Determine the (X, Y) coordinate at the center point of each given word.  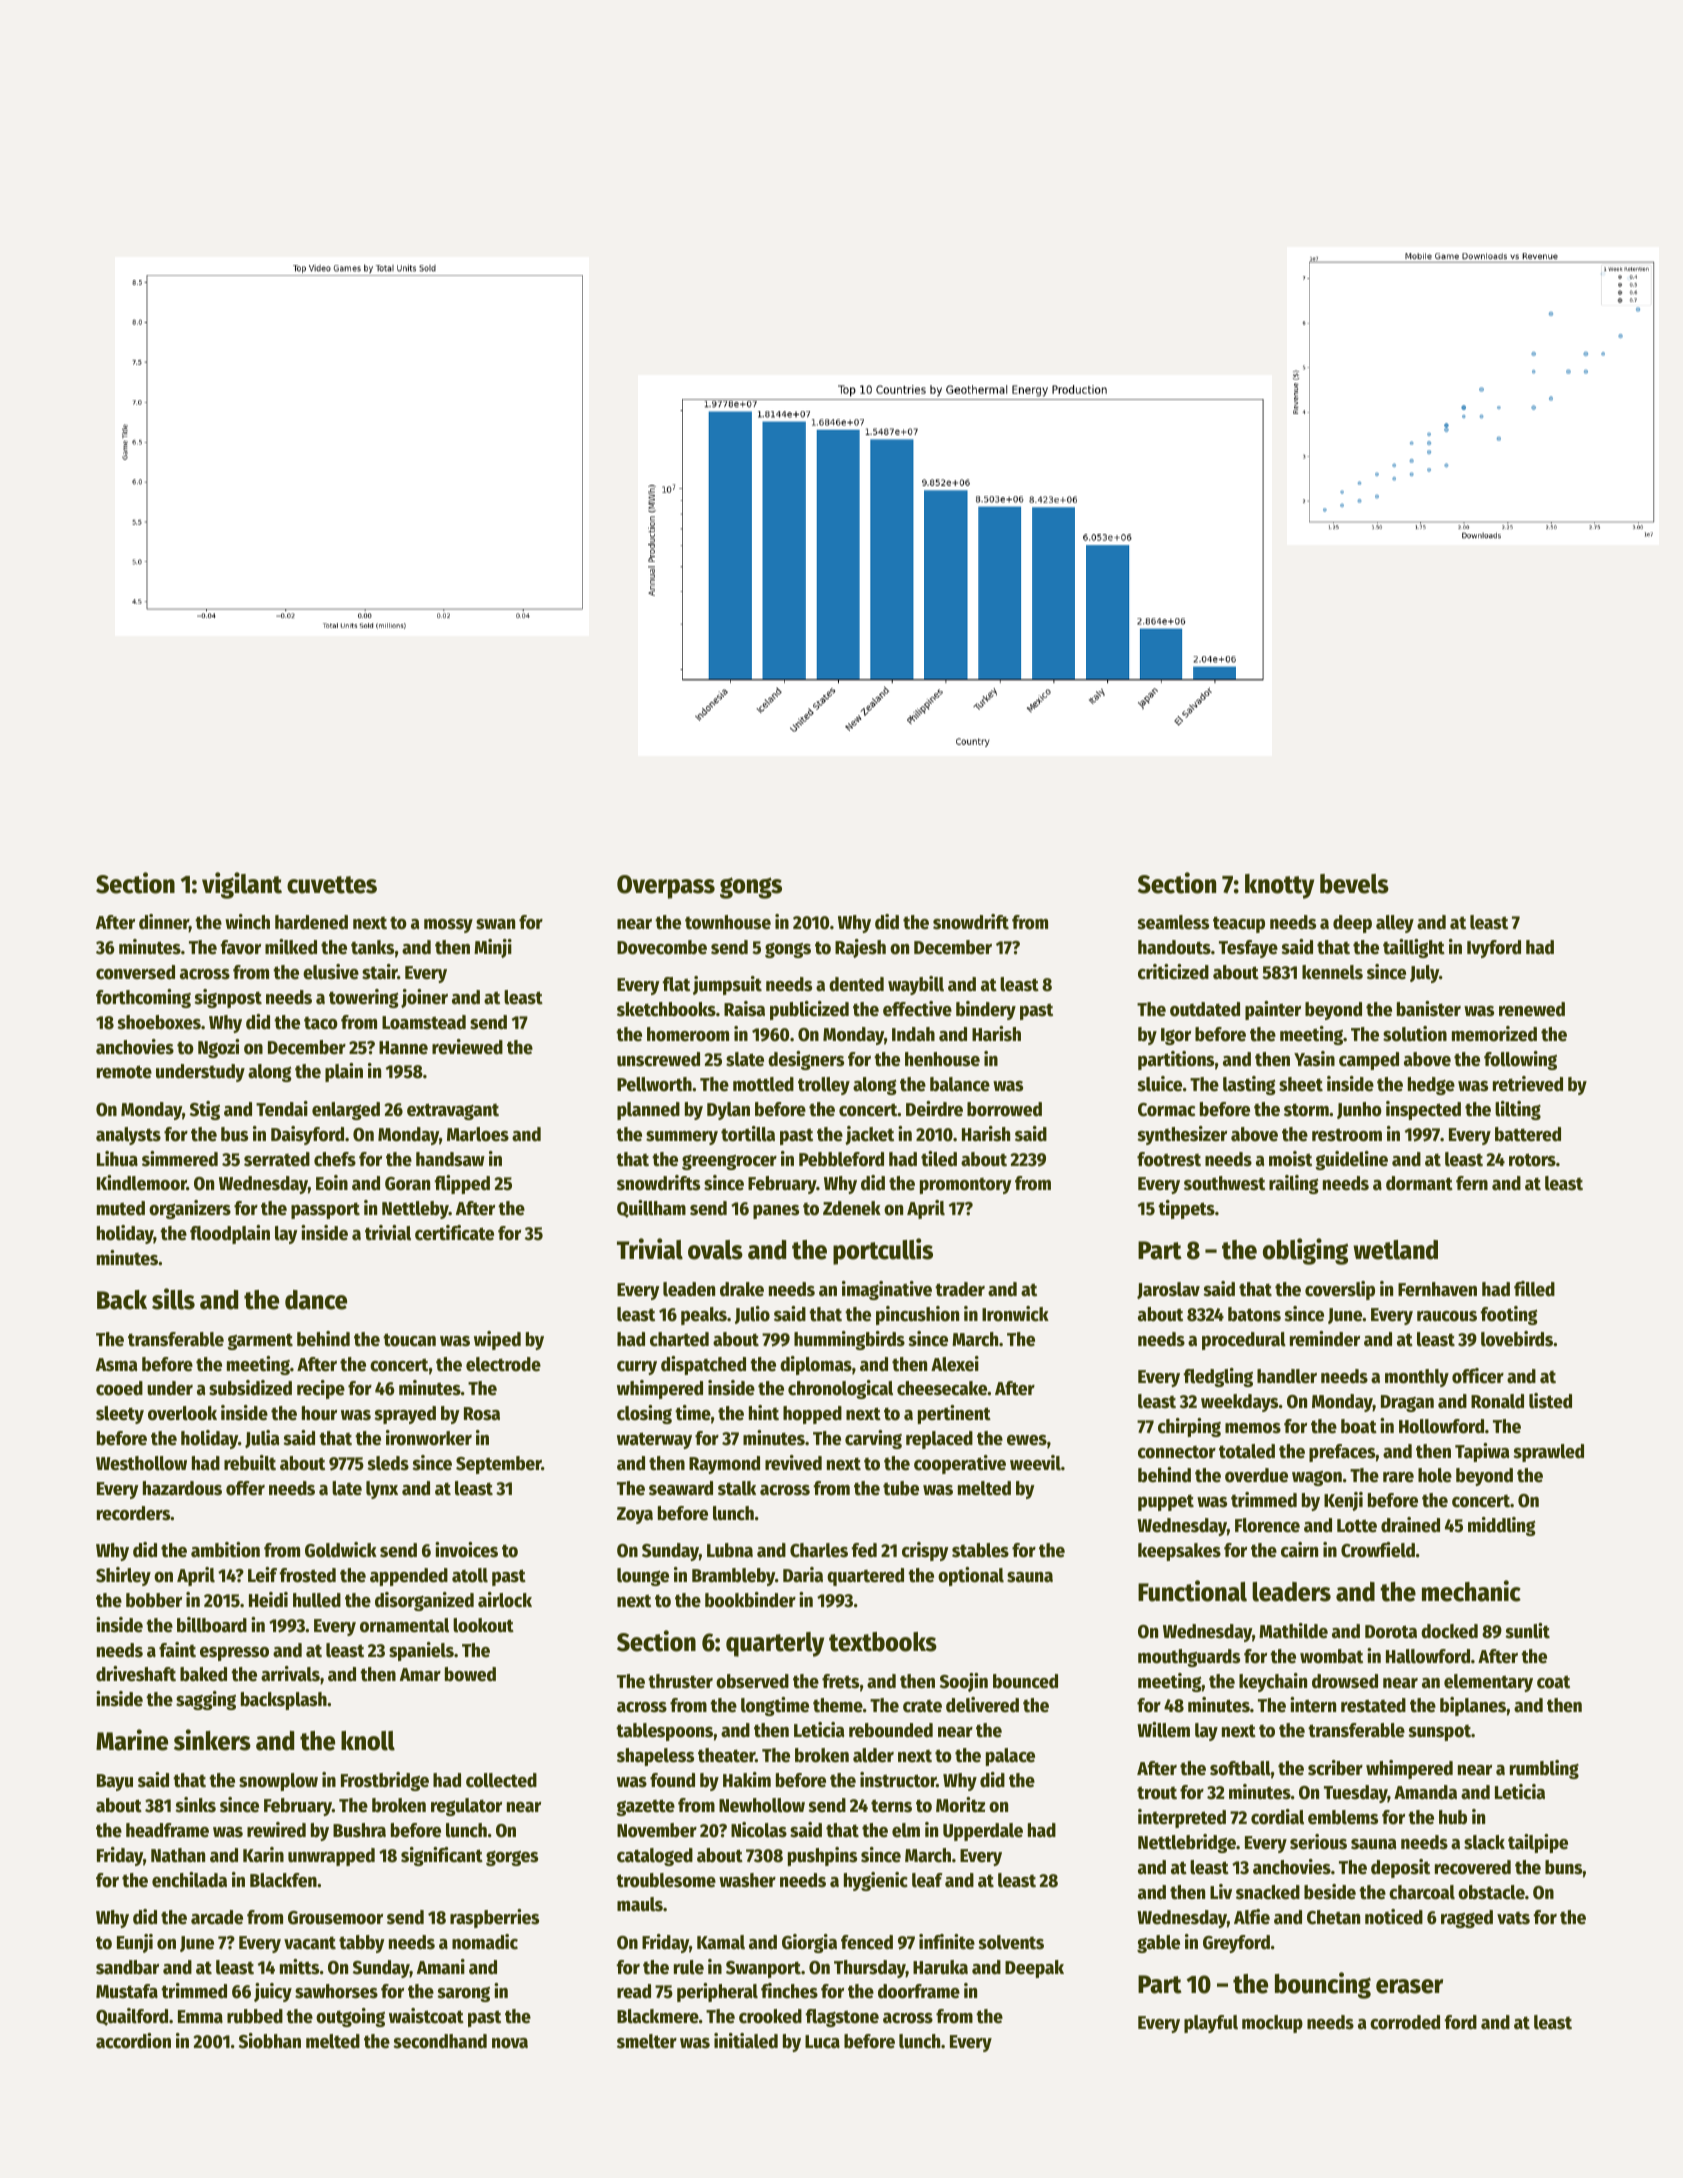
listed (1550, 1401)
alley (1395, 924)
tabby (362, 1944)
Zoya (635, 1515)
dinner (164, 923)
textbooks (883, 1642)
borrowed (1004, 1109)
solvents (1011, 1942)
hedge (1431, 1086)
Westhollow (141, 1463)
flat (676, 984)
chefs (335, 1159)
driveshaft (136, 1674)
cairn (1299, 1550)
